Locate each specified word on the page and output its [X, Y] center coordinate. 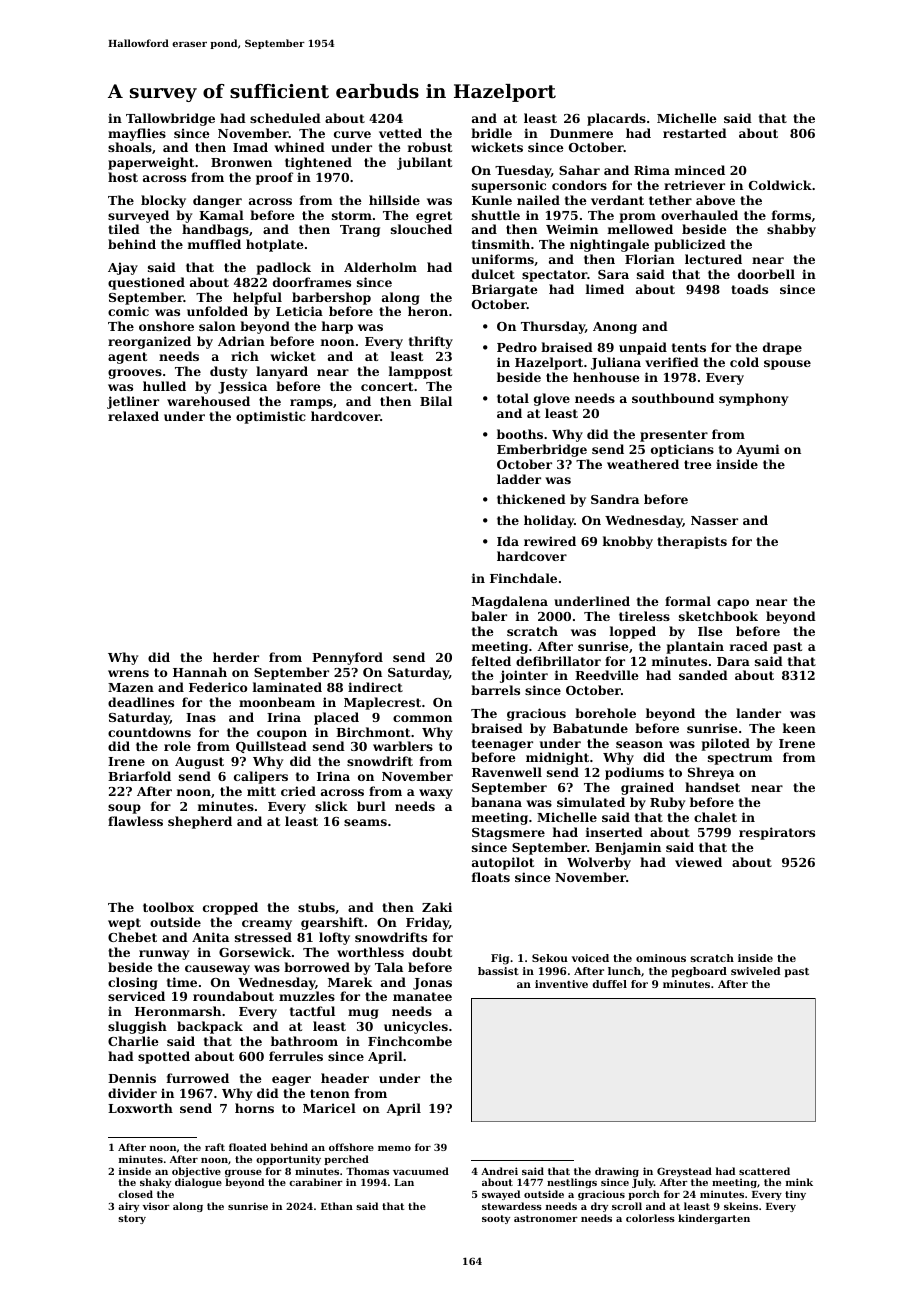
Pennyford [347, 658]
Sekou [550, 958]
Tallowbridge [170, 119]
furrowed [198, 1078]
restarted [695, 133]
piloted [725, 744]
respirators [777, 833]
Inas [201, 717]
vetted [400, 133]
